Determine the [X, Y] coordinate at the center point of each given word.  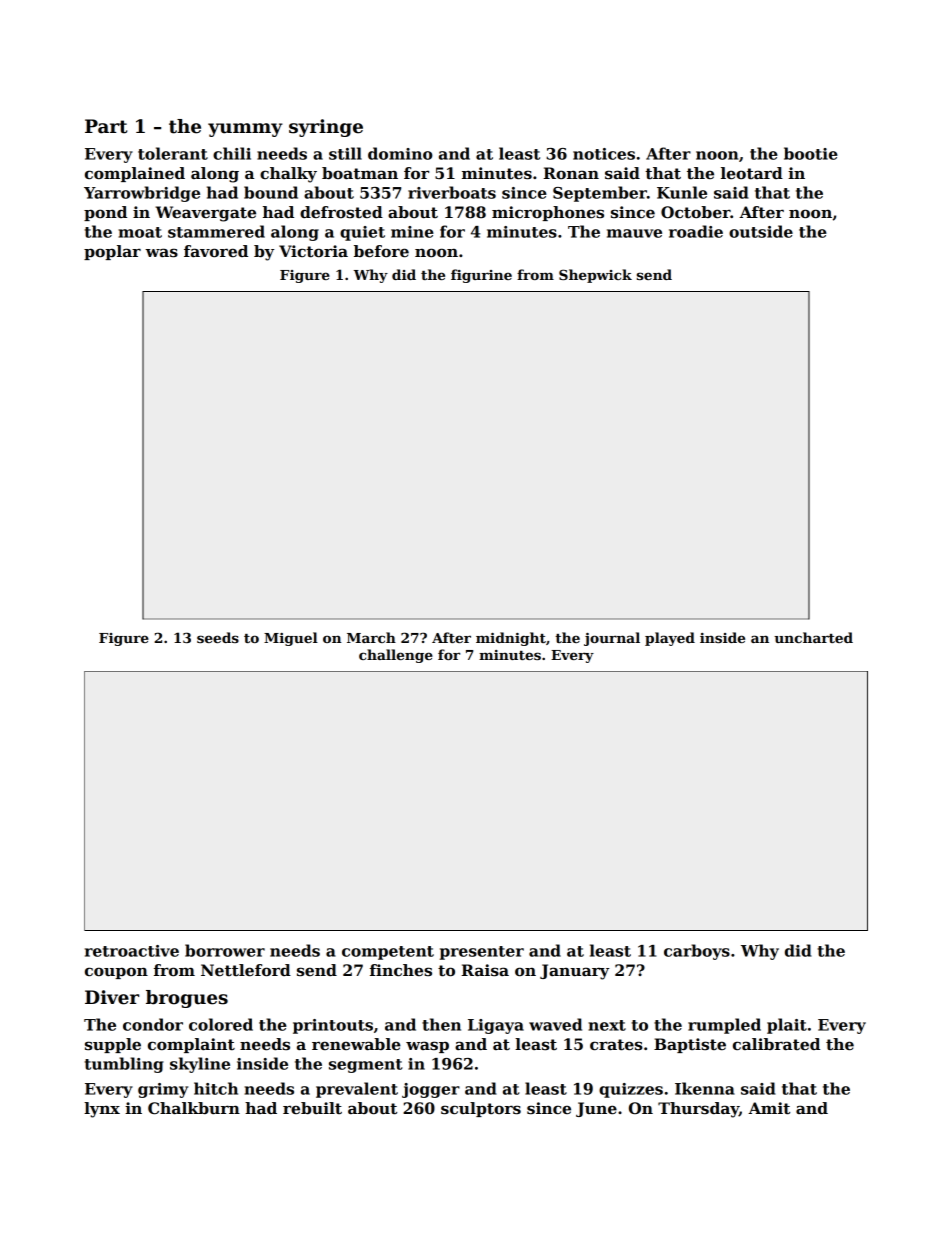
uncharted [813, 637]
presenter [482, 953]
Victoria [313, 251]
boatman [360, 173]
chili [232, 153]
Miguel [291, 639]
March [371, 637]
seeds [218, 637]
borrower [225, 950]
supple [113, 1045]
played [670, 639]
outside [761, 231]
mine [412, 232]
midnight [511, 639]
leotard [752, 173]
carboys [697, 952]
